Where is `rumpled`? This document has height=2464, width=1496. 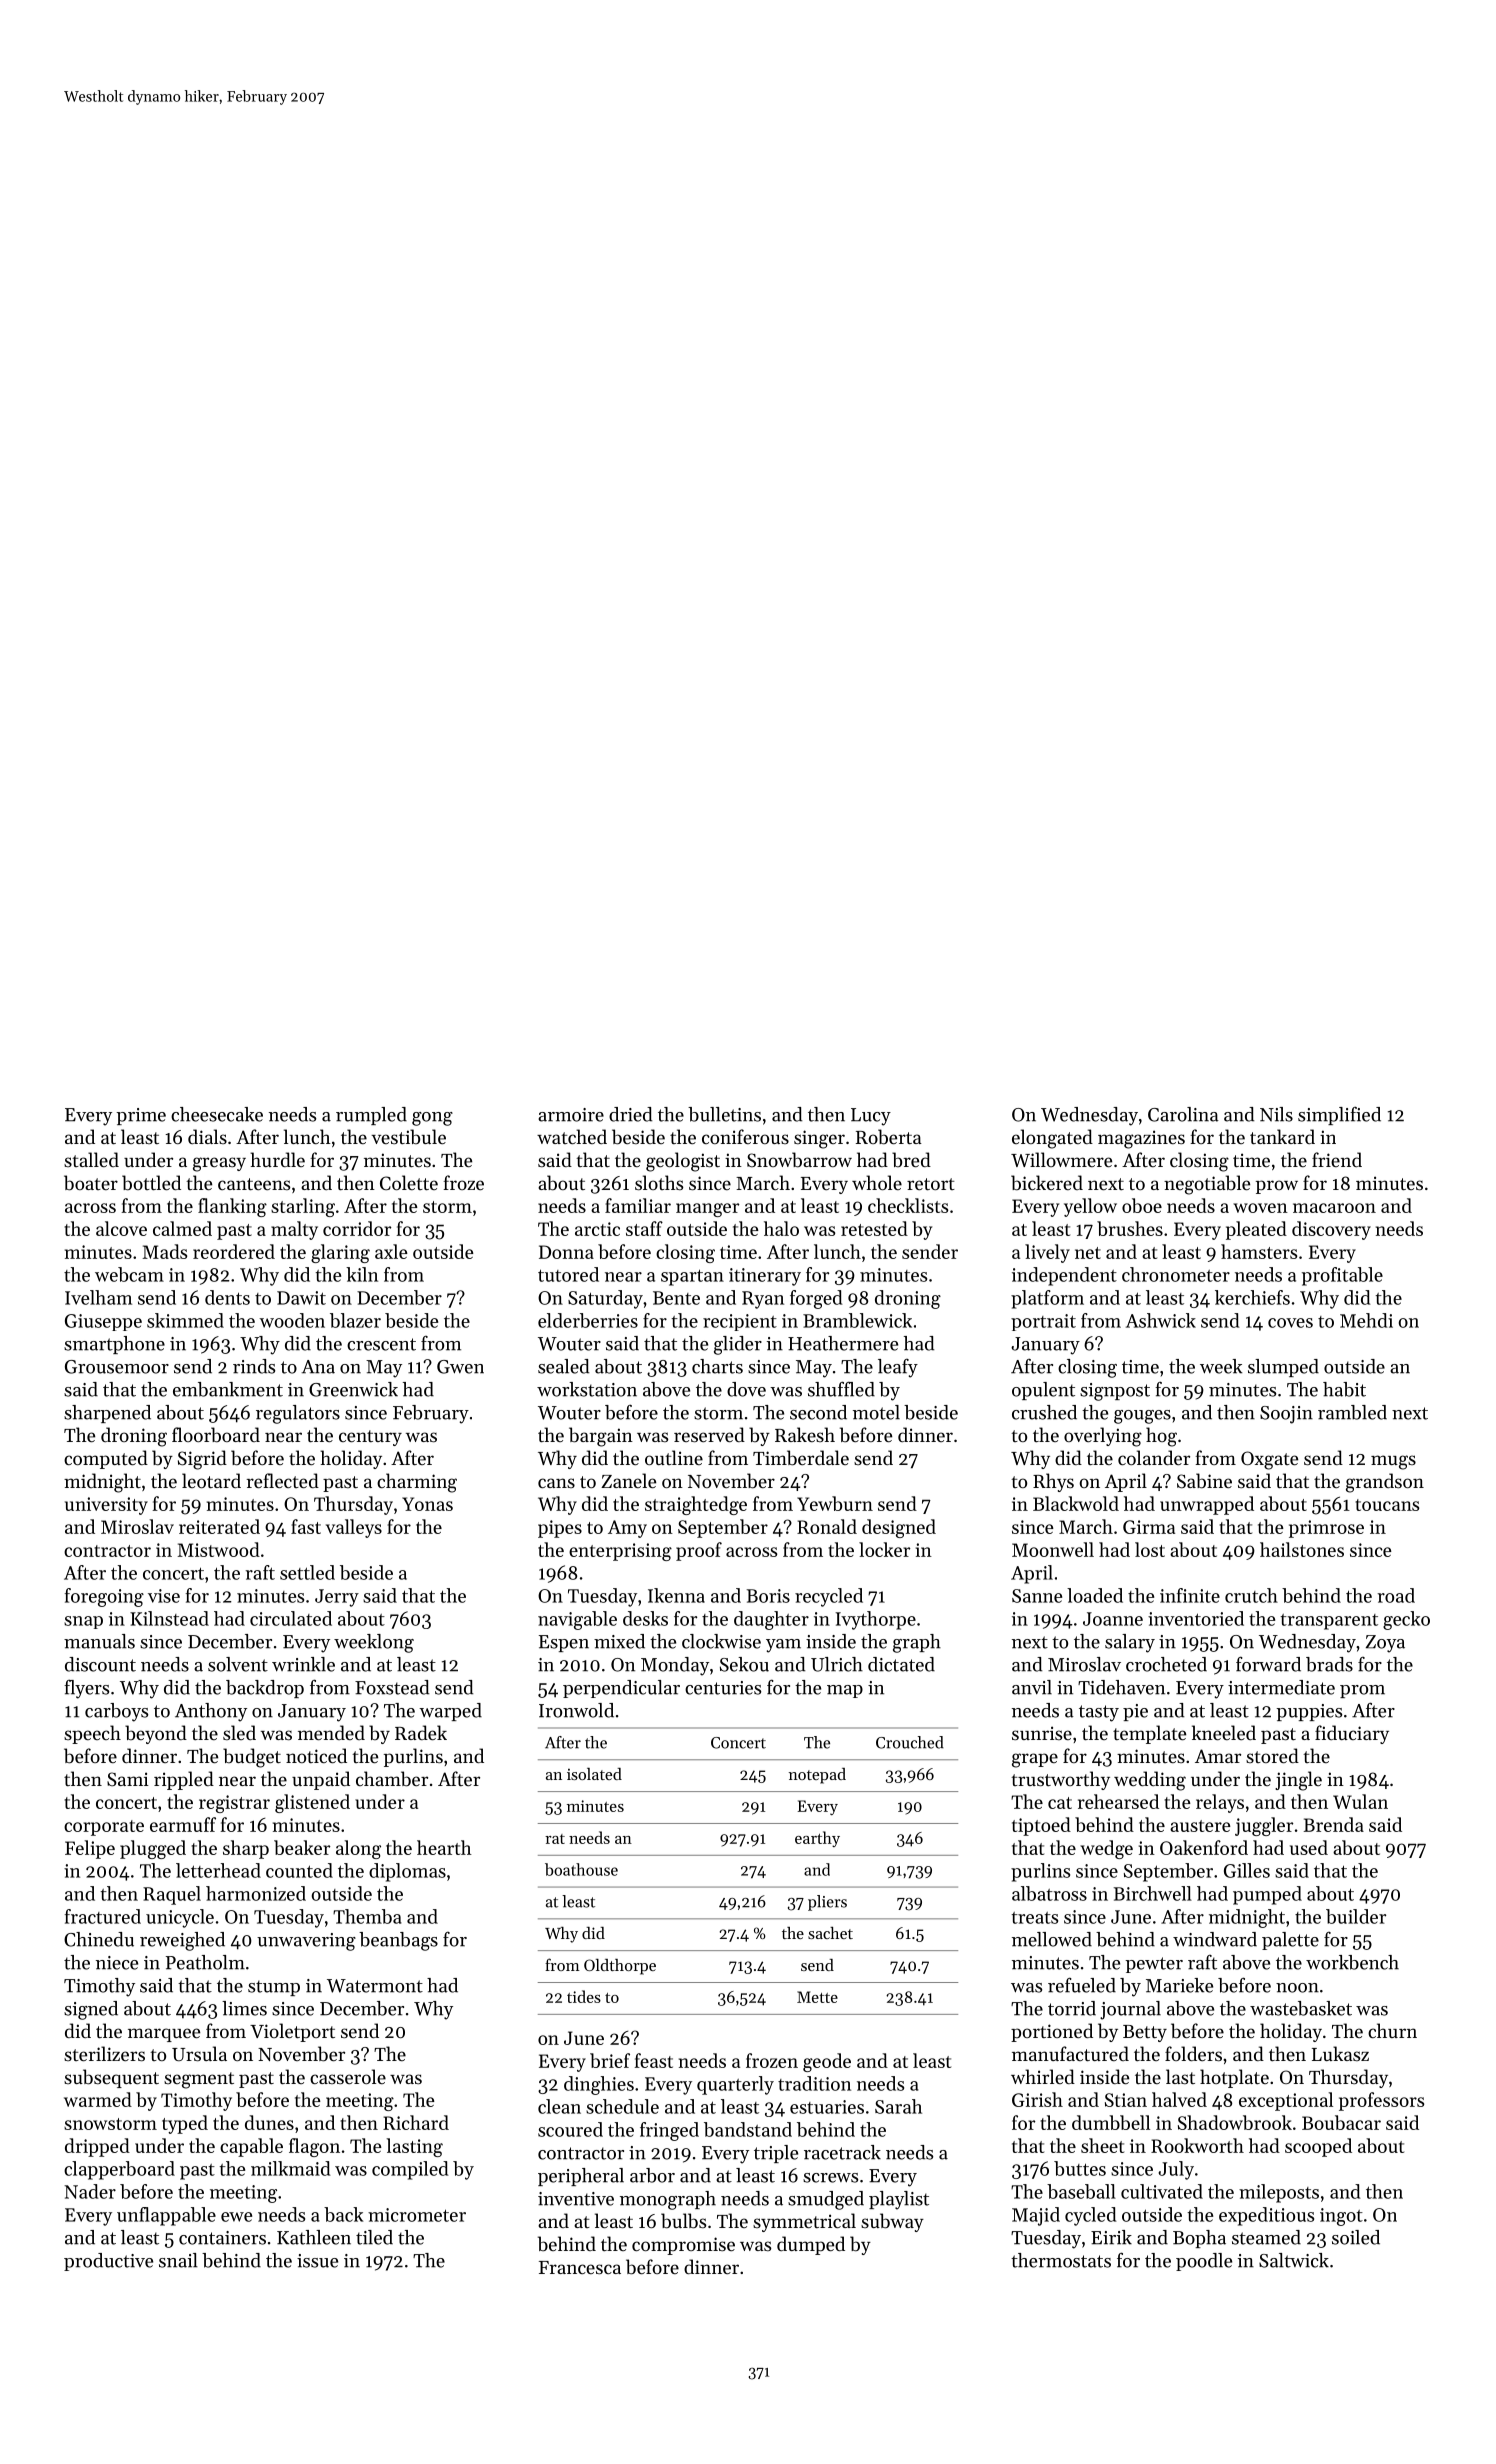
rumpled is located at coordinates (371, 1116).
